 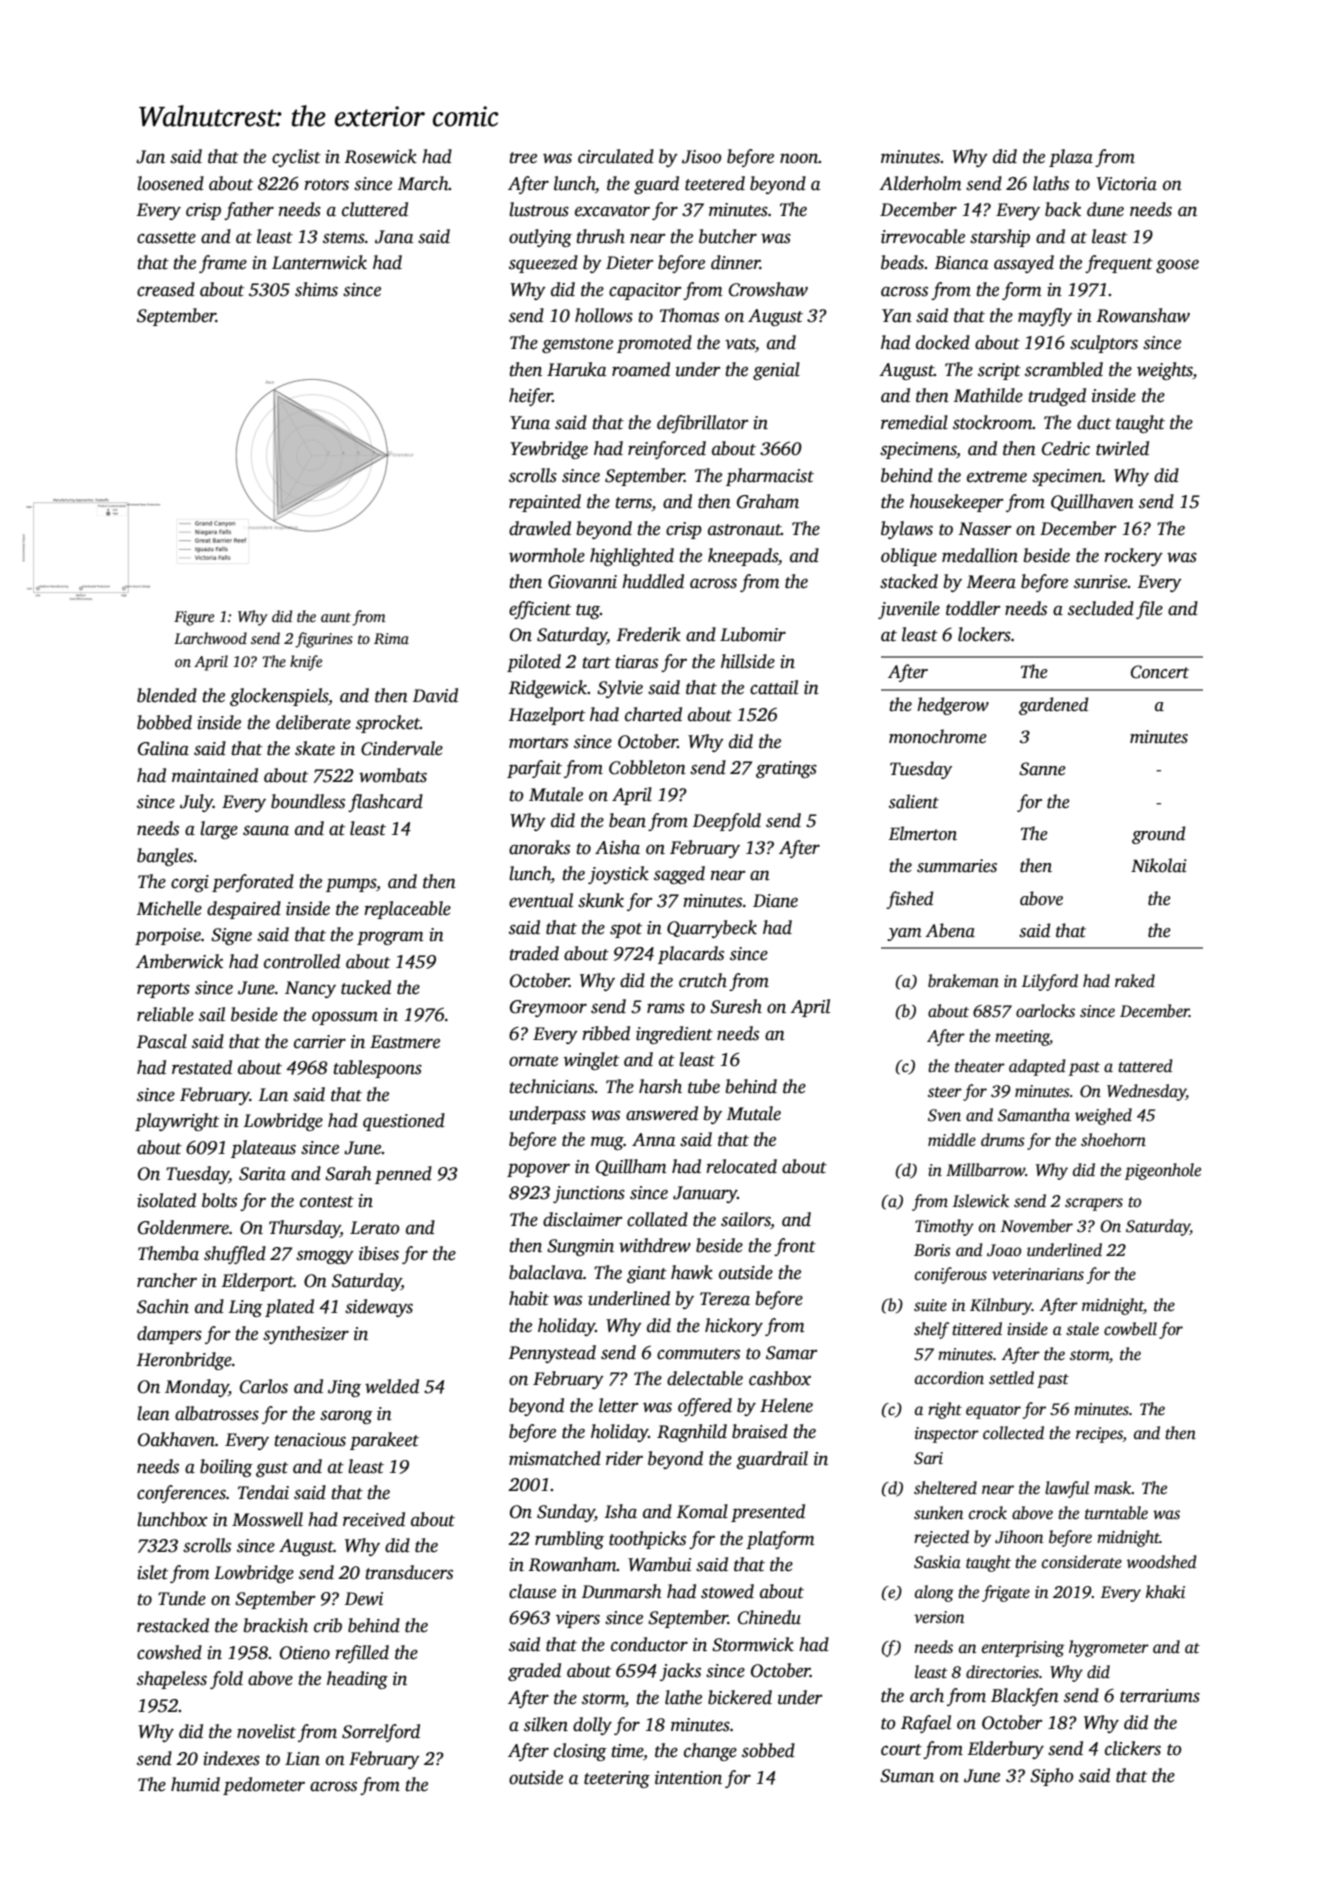 I want to click on Alderholm, so click(x=920, y=183).
